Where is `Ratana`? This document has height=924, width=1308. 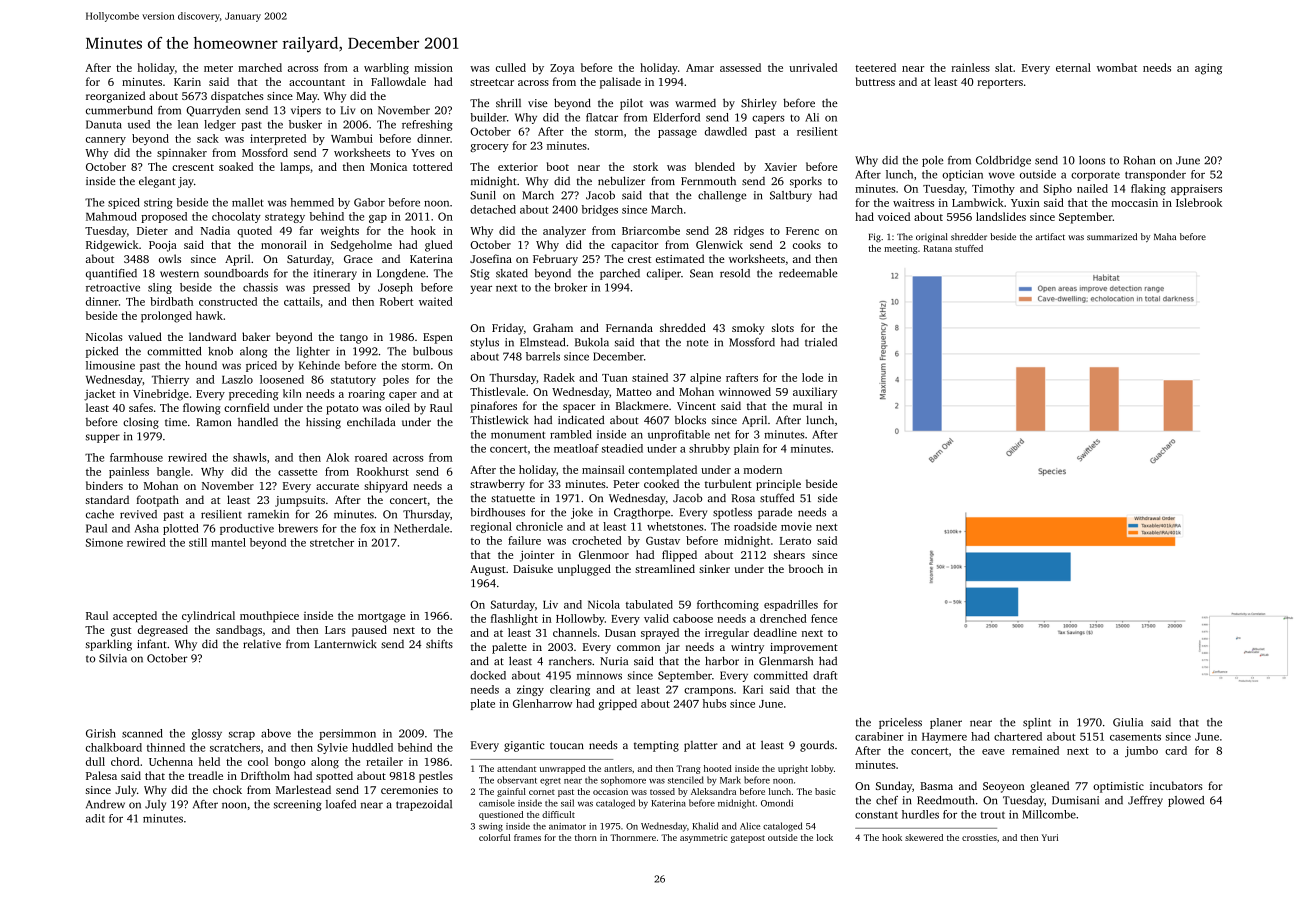
Ratana is located at coordinates (938, 248).
